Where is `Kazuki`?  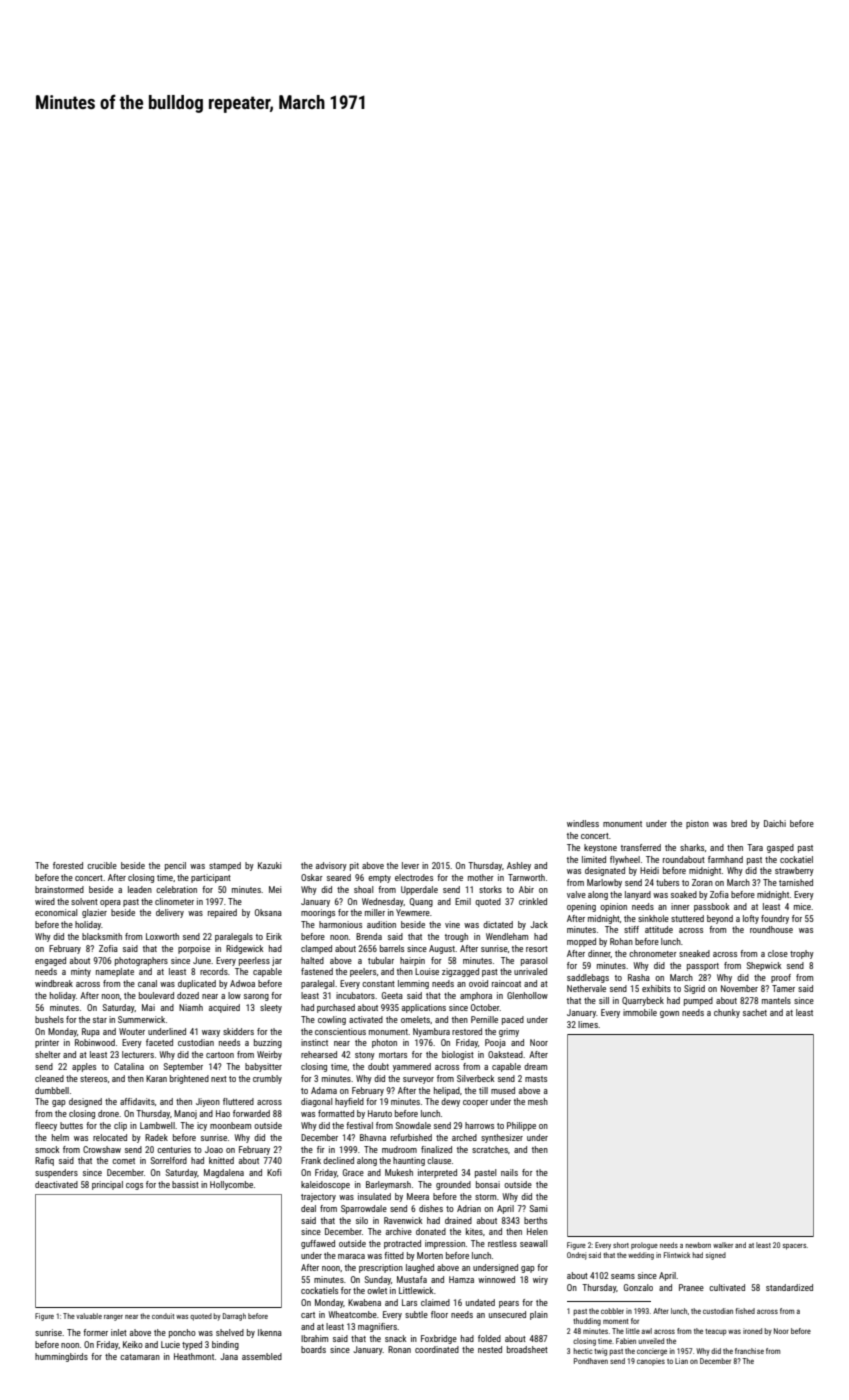 Kazuki is located at coordinates (270, 865).
